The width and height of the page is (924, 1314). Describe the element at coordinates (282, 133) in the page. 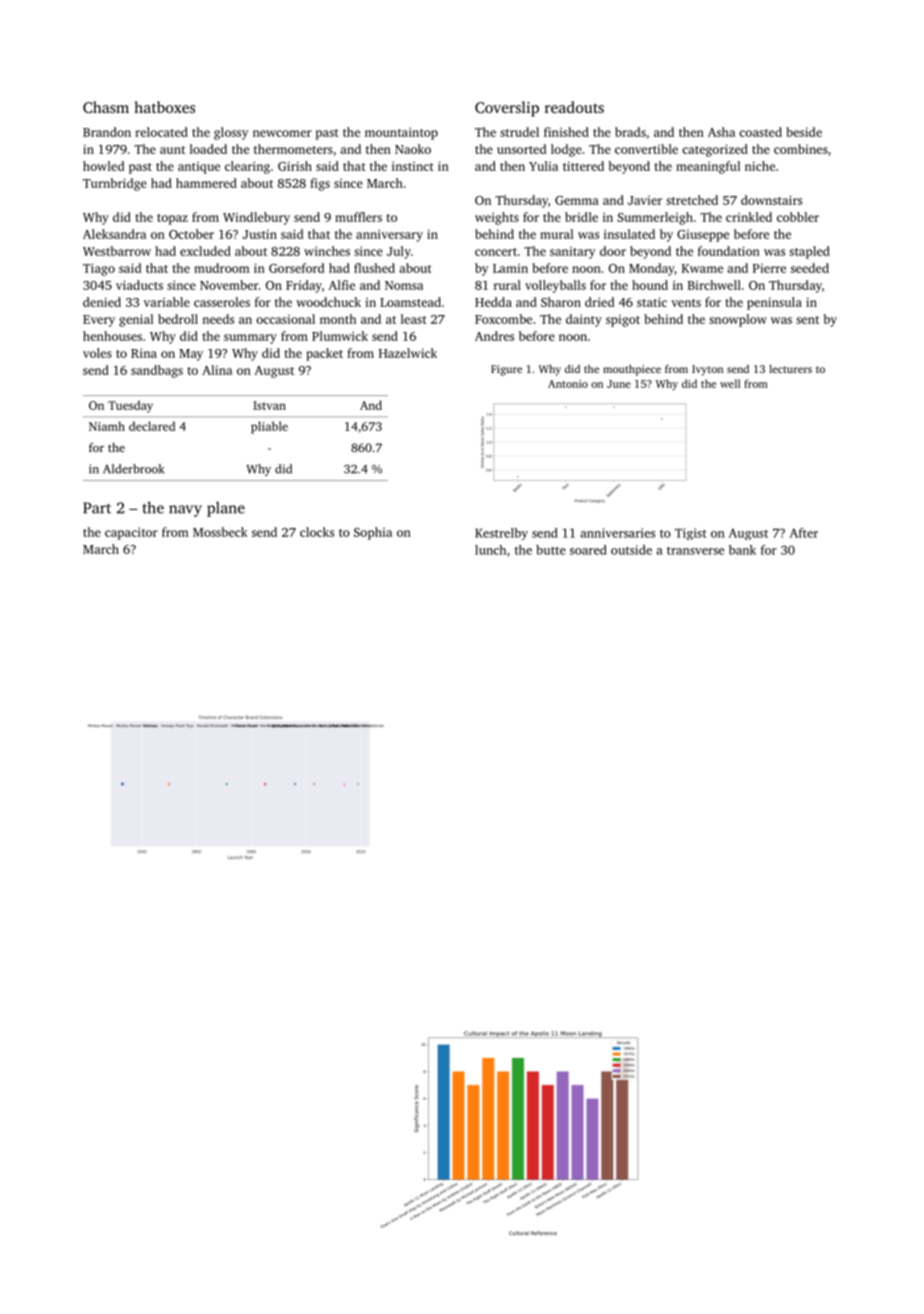

I see `newcomer` at that location.
